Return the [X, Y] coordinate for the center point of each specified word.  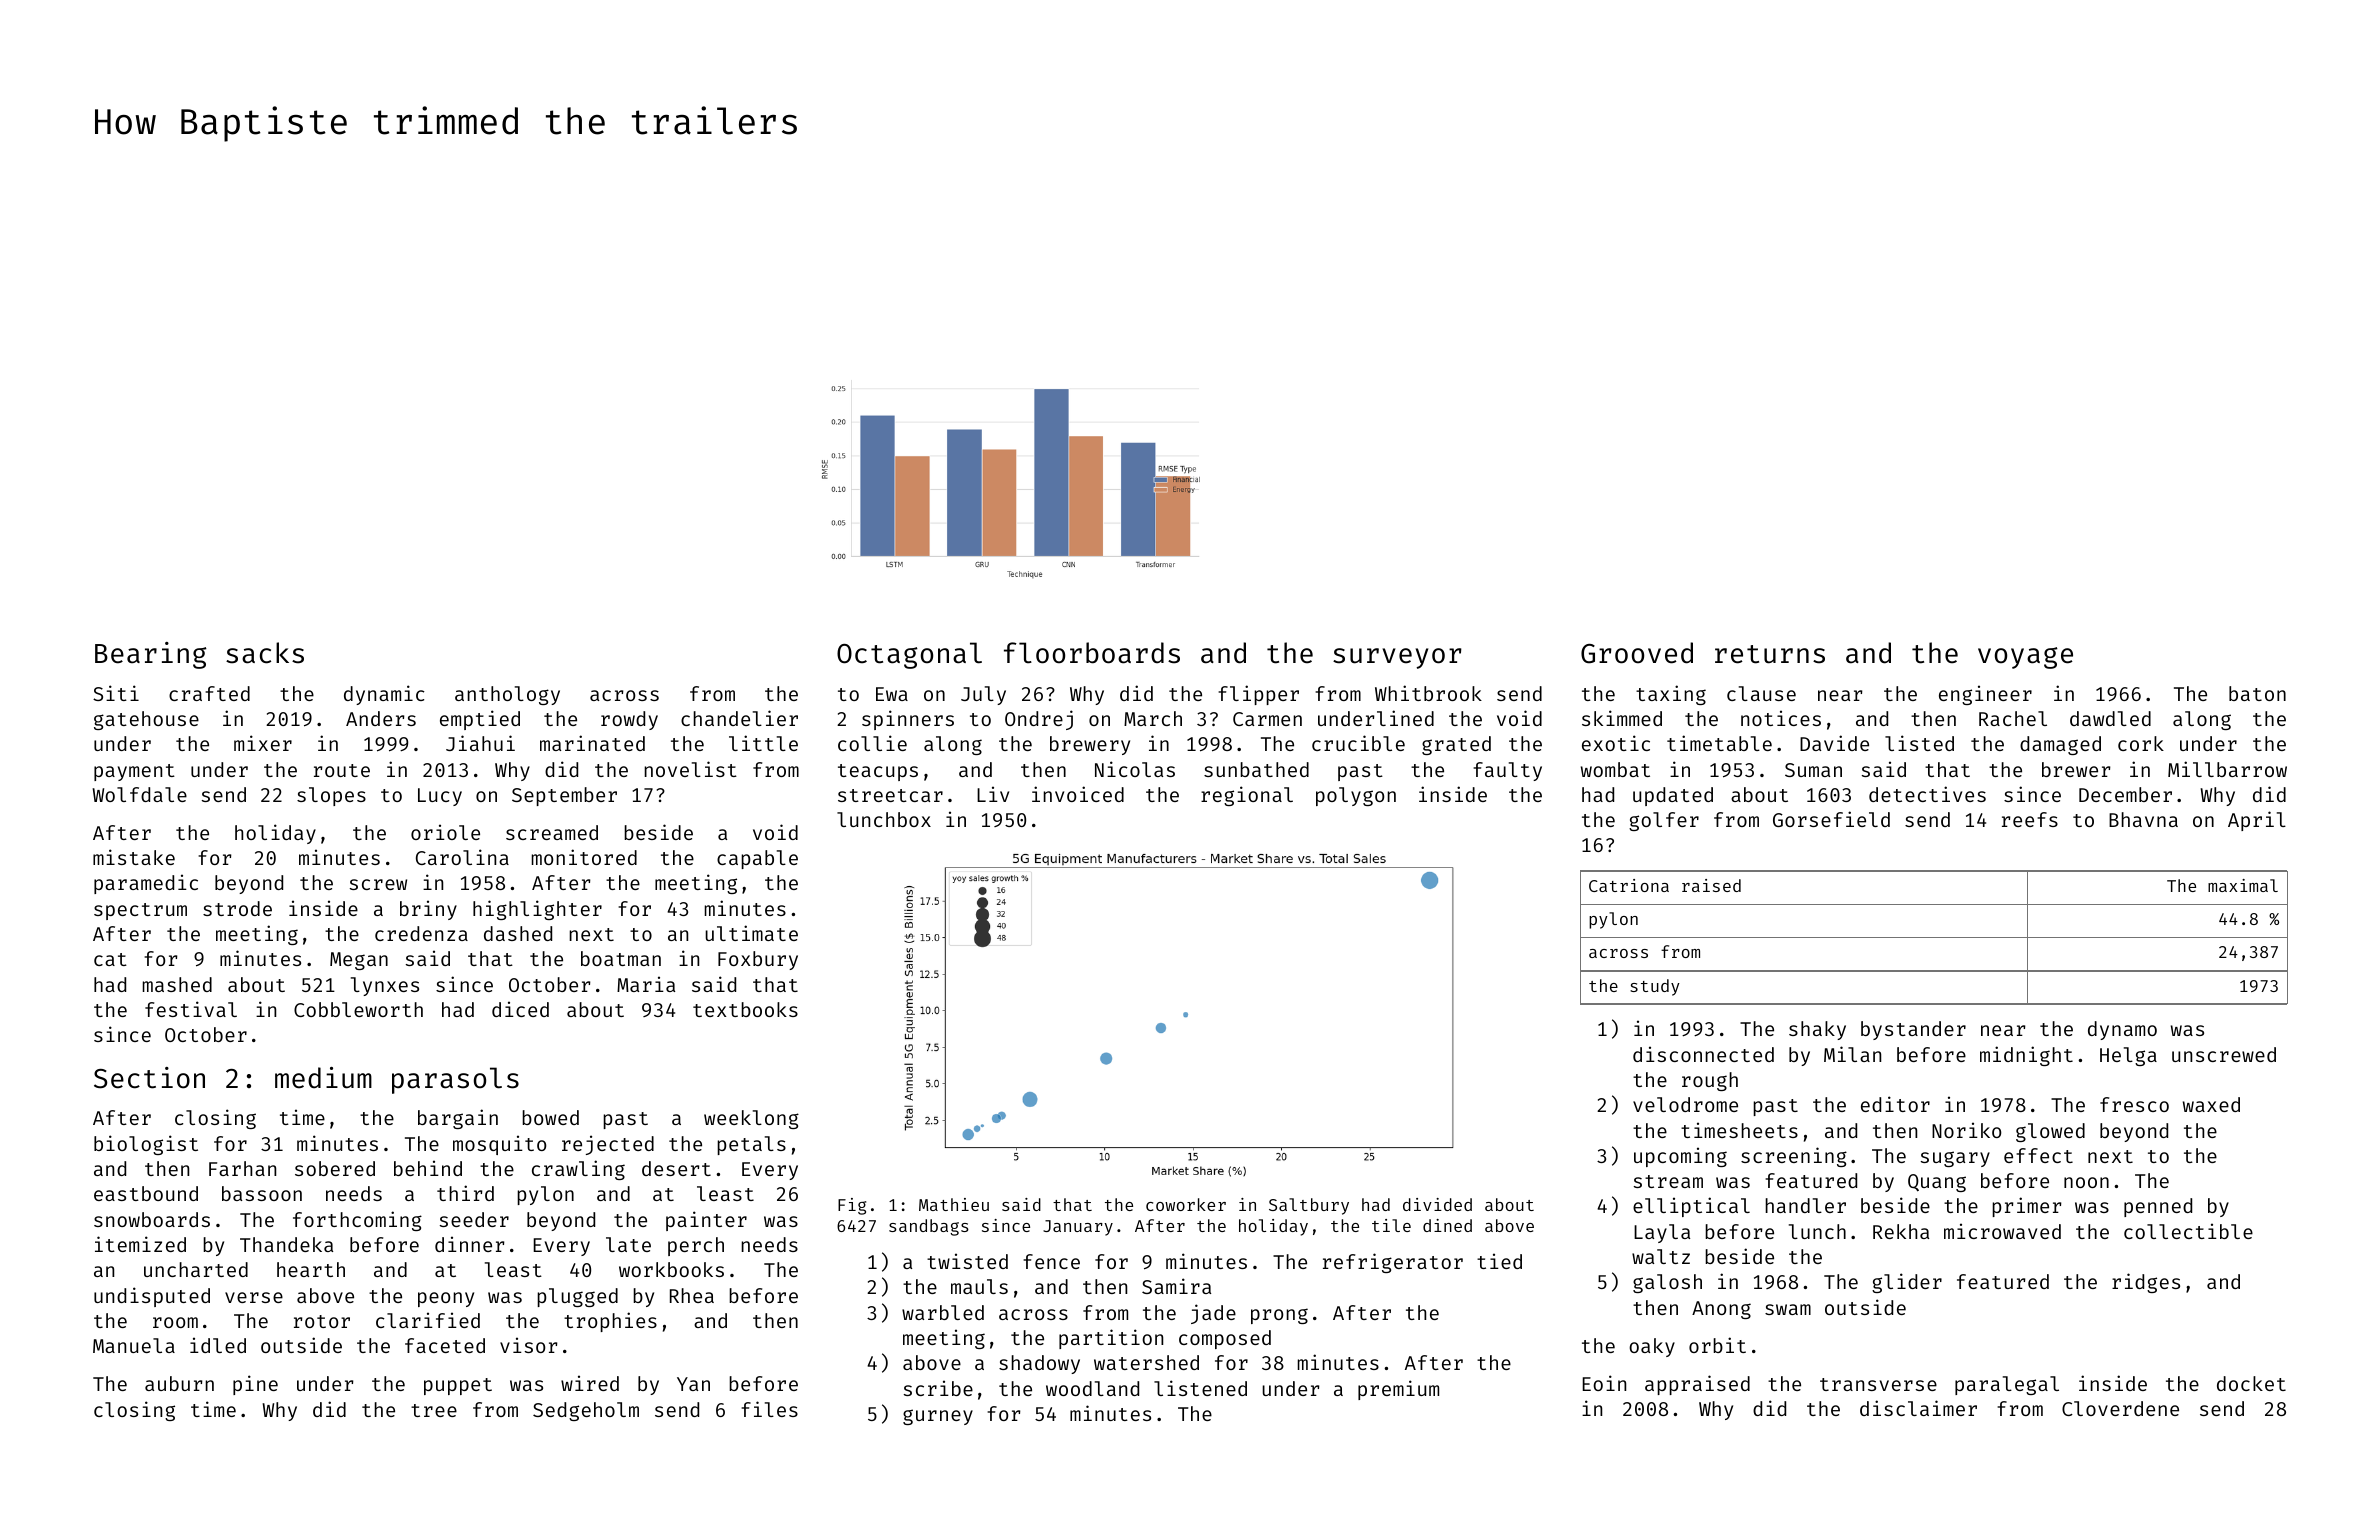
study [1655, 987]
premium [1398, 1390]
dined [1447, 1225]
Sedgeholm [586, 1411]
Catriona [1629, 885]
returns [1770, 654]
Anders [381, 718]
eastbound [146, 1193]
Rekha [1901, 1231]
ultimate [751, 933]
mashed [177, 984]
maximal [2243, 885]
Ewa [892, 694]
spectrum [140, 911]
